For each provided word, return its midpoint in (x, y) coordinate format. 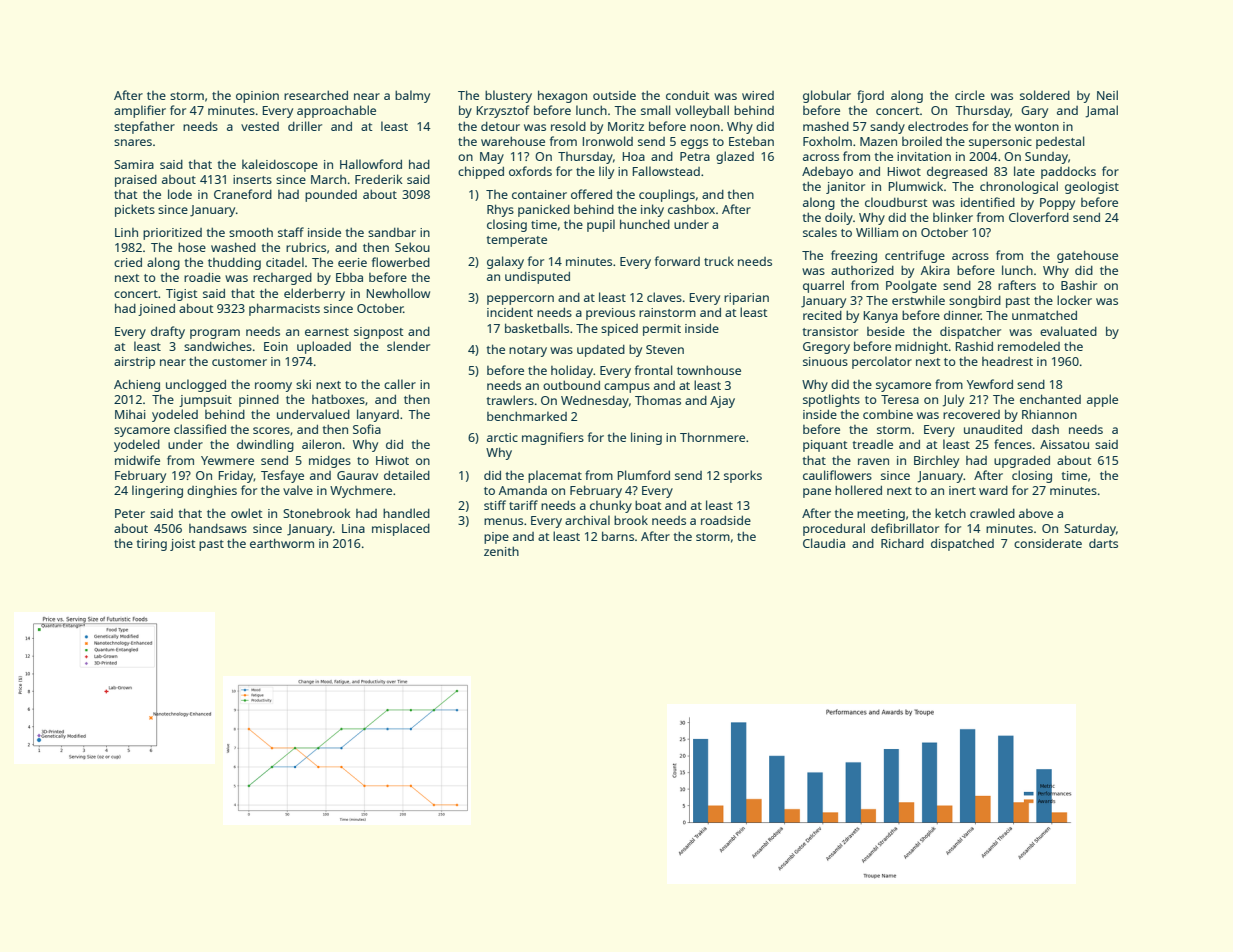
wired (758, 95)
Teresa (900, 399)
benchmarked (527, 416)
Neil (1107, 95)
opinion (257, 97)
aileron (321, 444)
